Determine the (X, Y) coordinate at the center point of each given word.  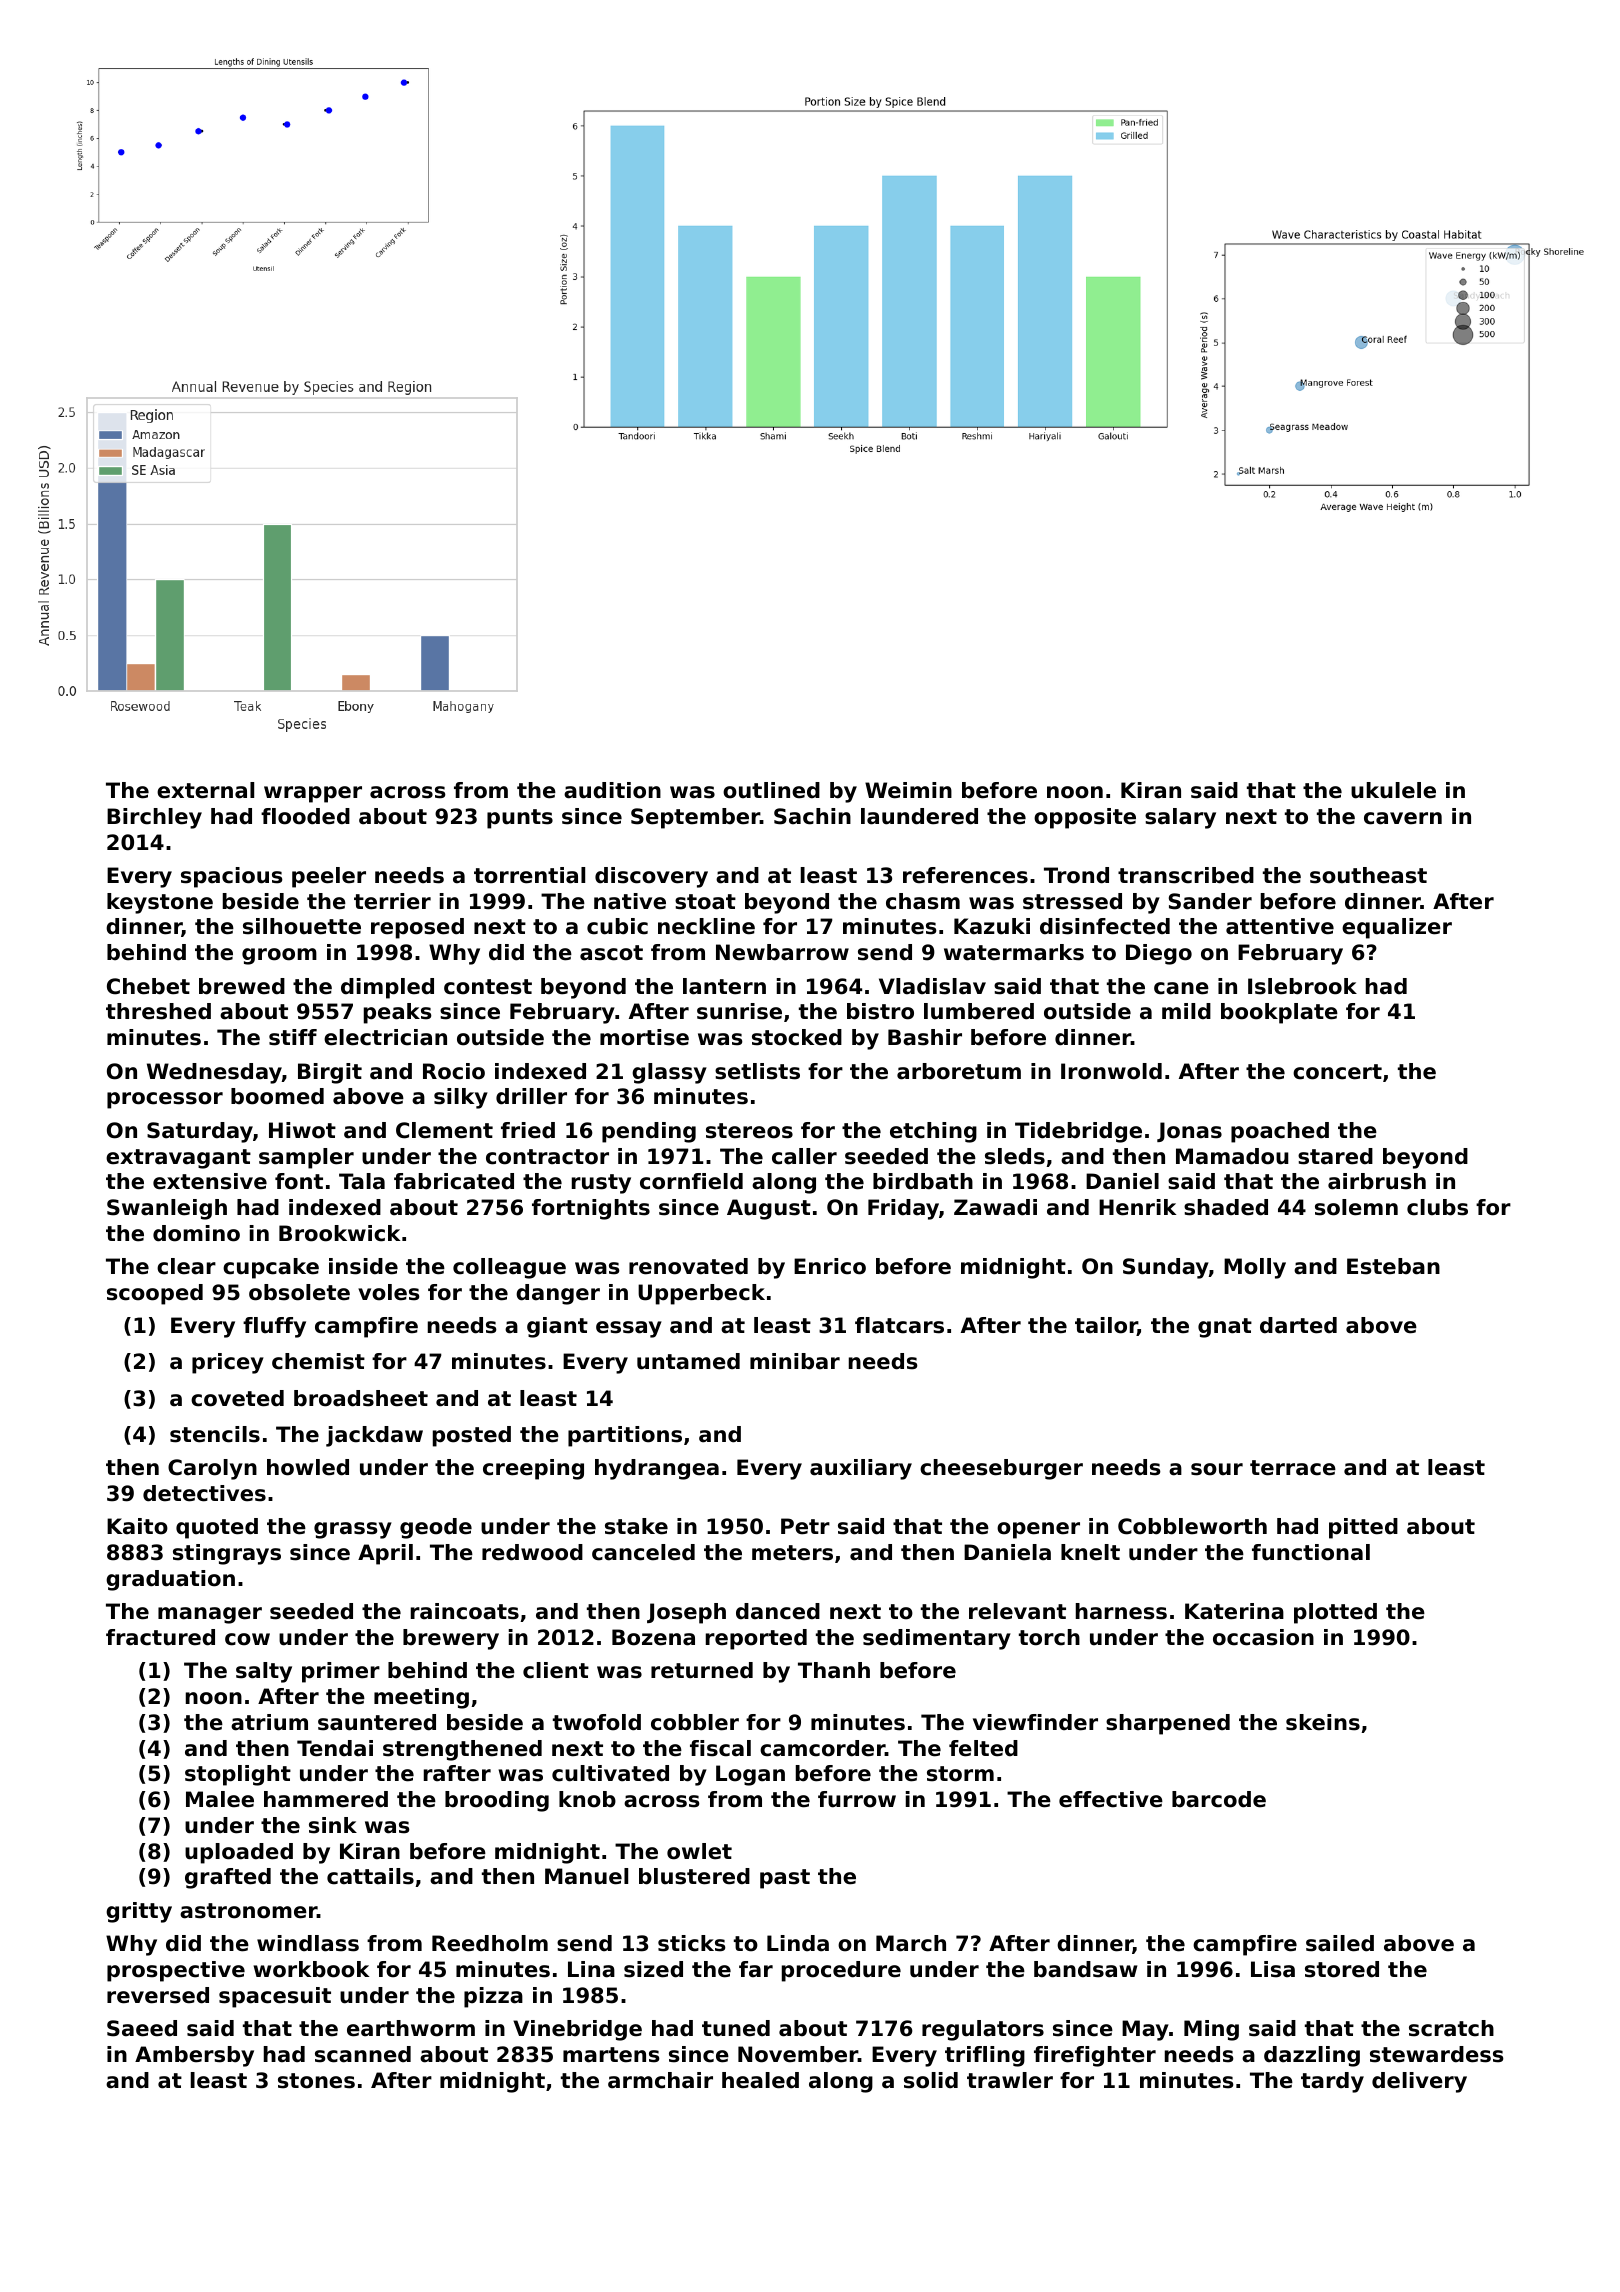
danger (558, 1294)
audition (612, 790)
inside (363, 1266)
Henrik (1137, 1207)
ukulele (1393, 790)
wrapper (313, 794)
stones (316, 2081)
